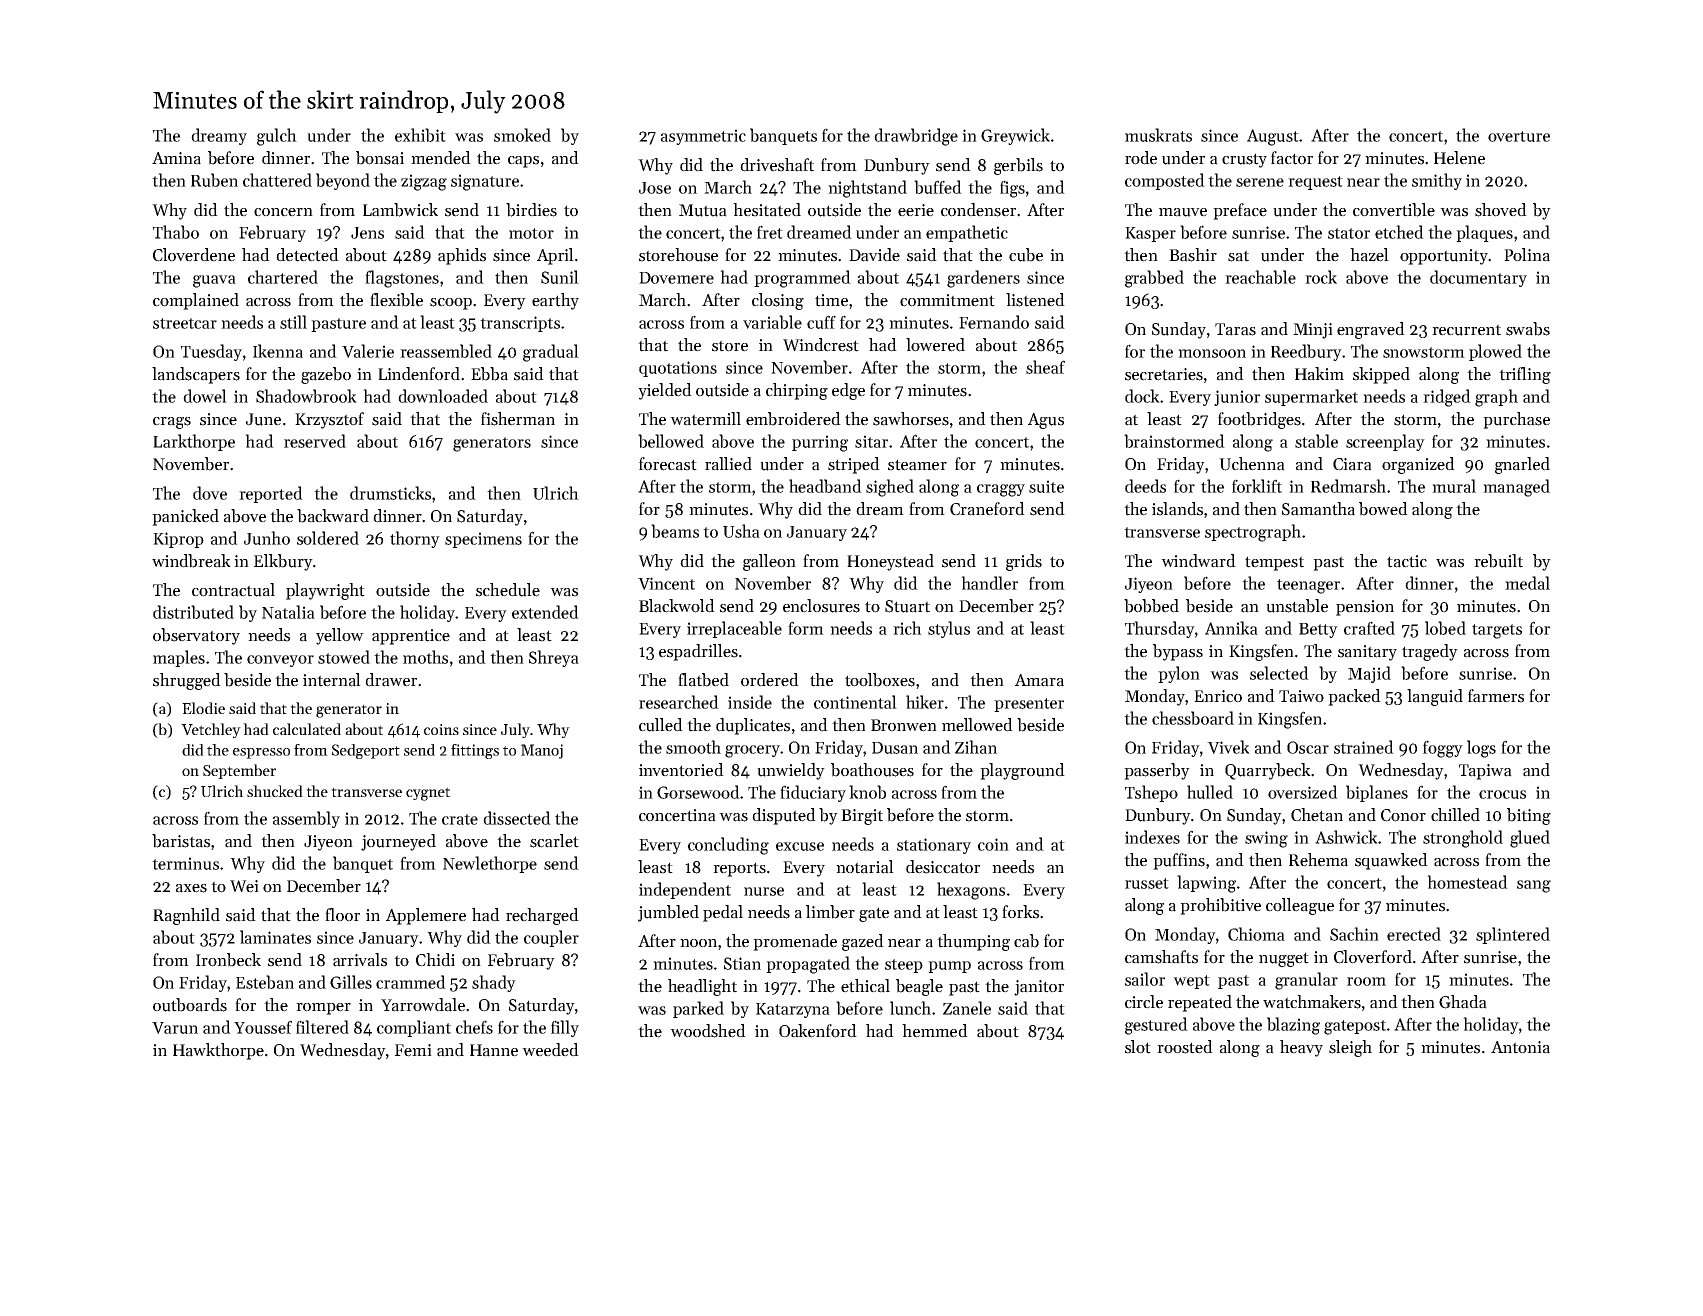 The image size is (1703, 1316). I want to click on Honeystead, so click(890, 562).
